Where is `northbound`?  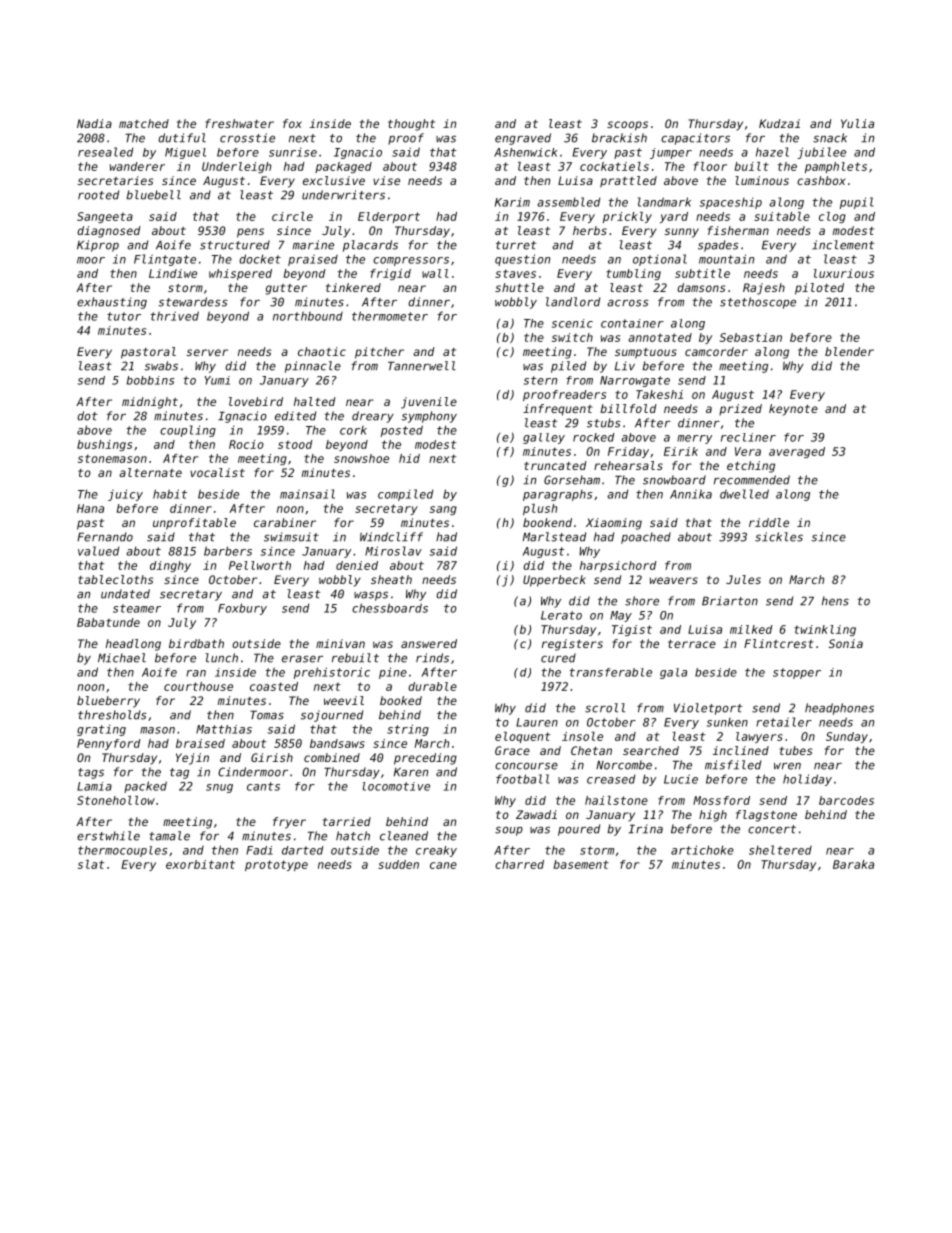 northbound is located at coordinates (308, 316).
